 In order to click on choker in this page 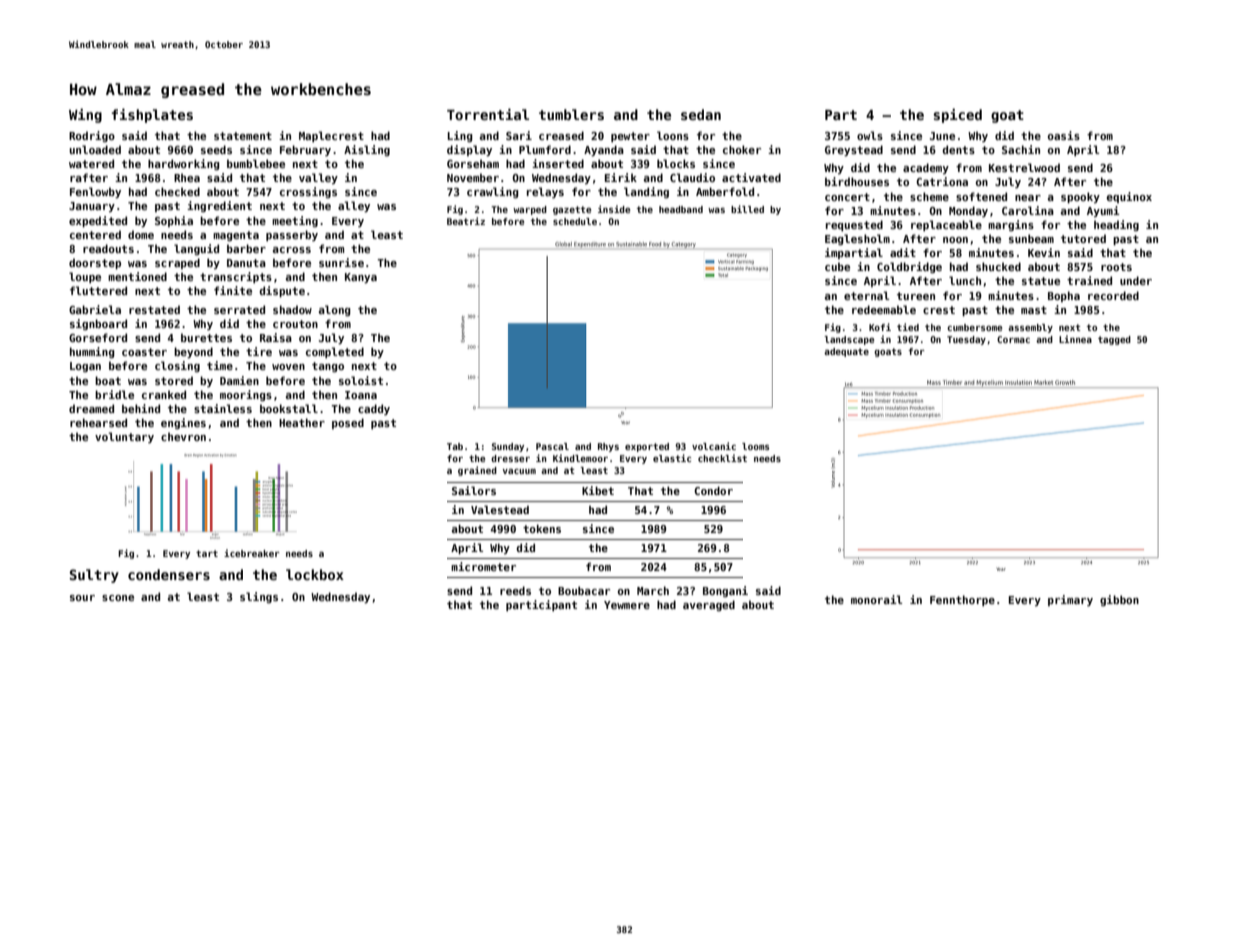, I will do `click(742, 149)`.
